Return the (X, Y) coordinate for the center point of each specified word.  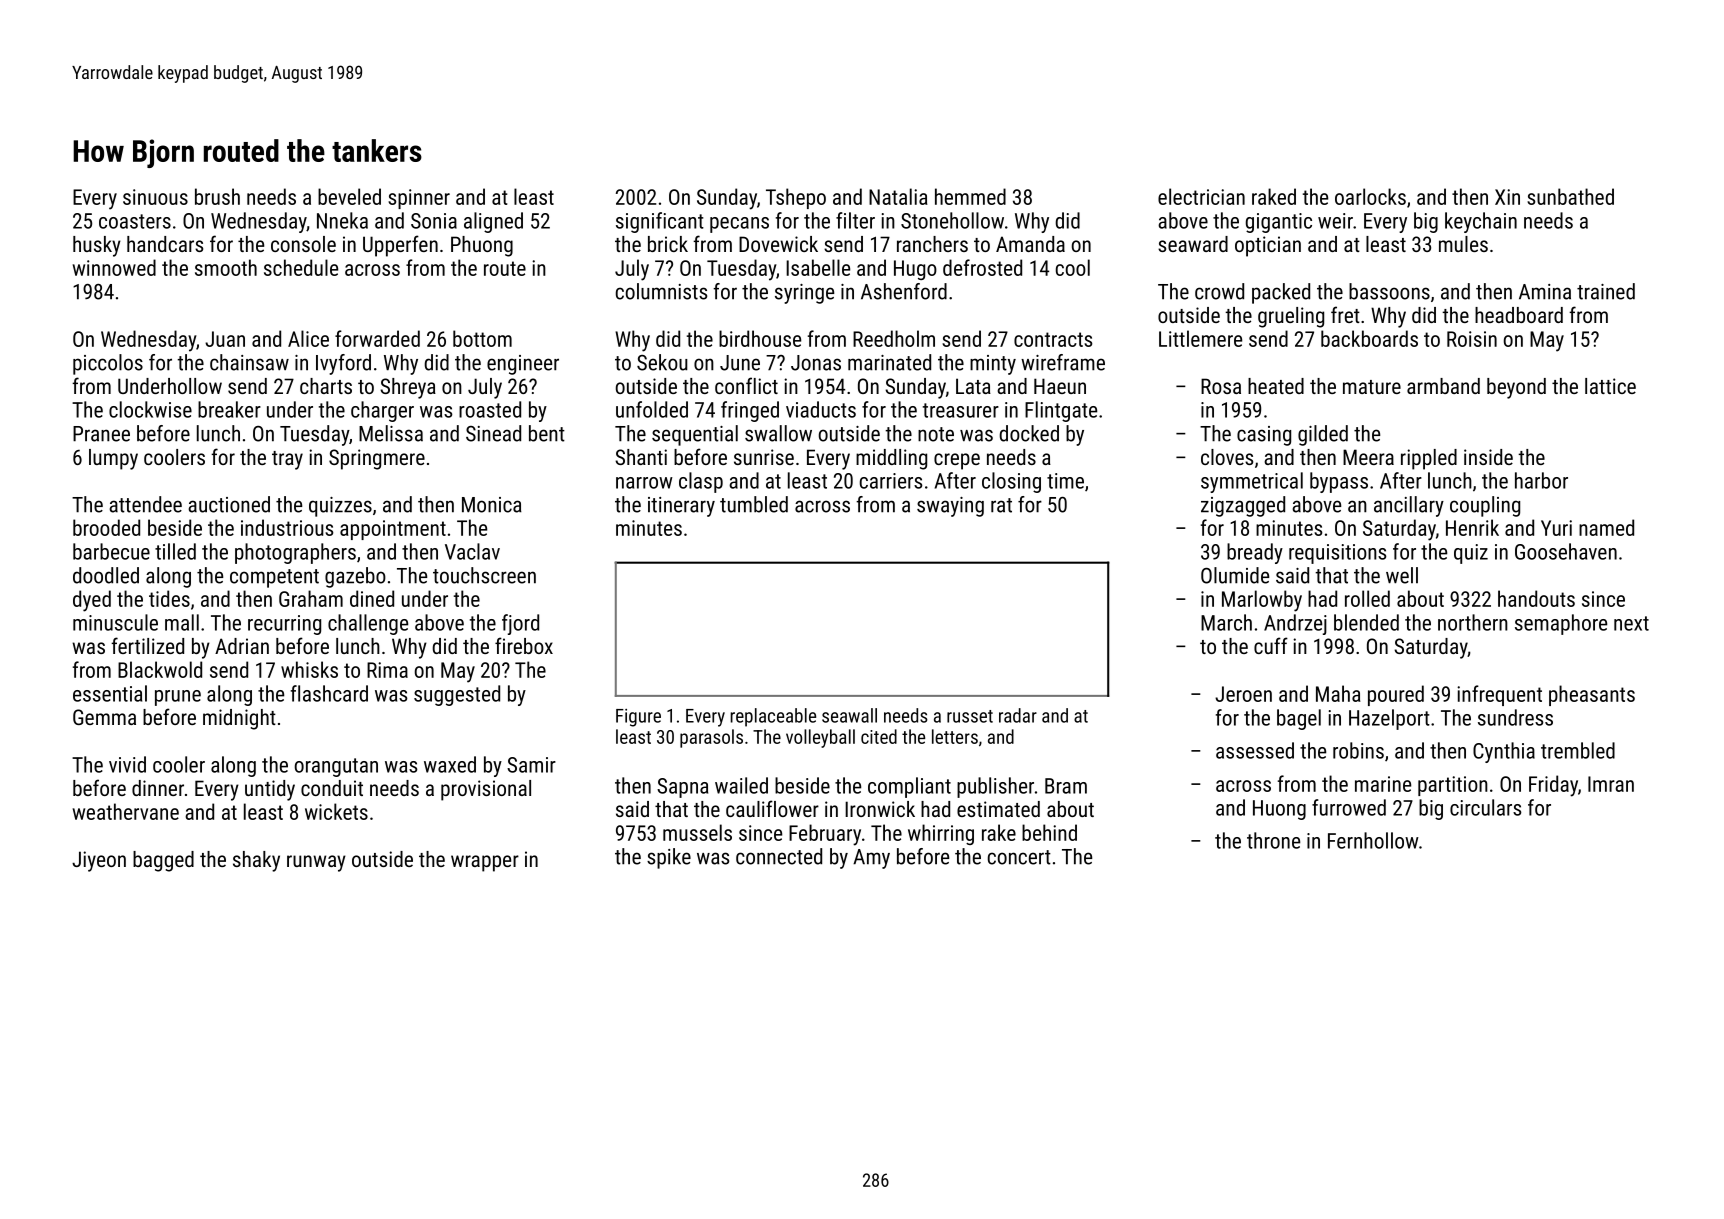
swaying (950, 507)
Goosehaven (1566, 551)
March (1226, 622)
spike (669, 858)
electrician (1201, 196)
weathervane (126, 811)
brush (217, 196)
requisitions (1338, 554)
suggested (457, 695)
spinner (419, 199)
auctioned (229, 504)
